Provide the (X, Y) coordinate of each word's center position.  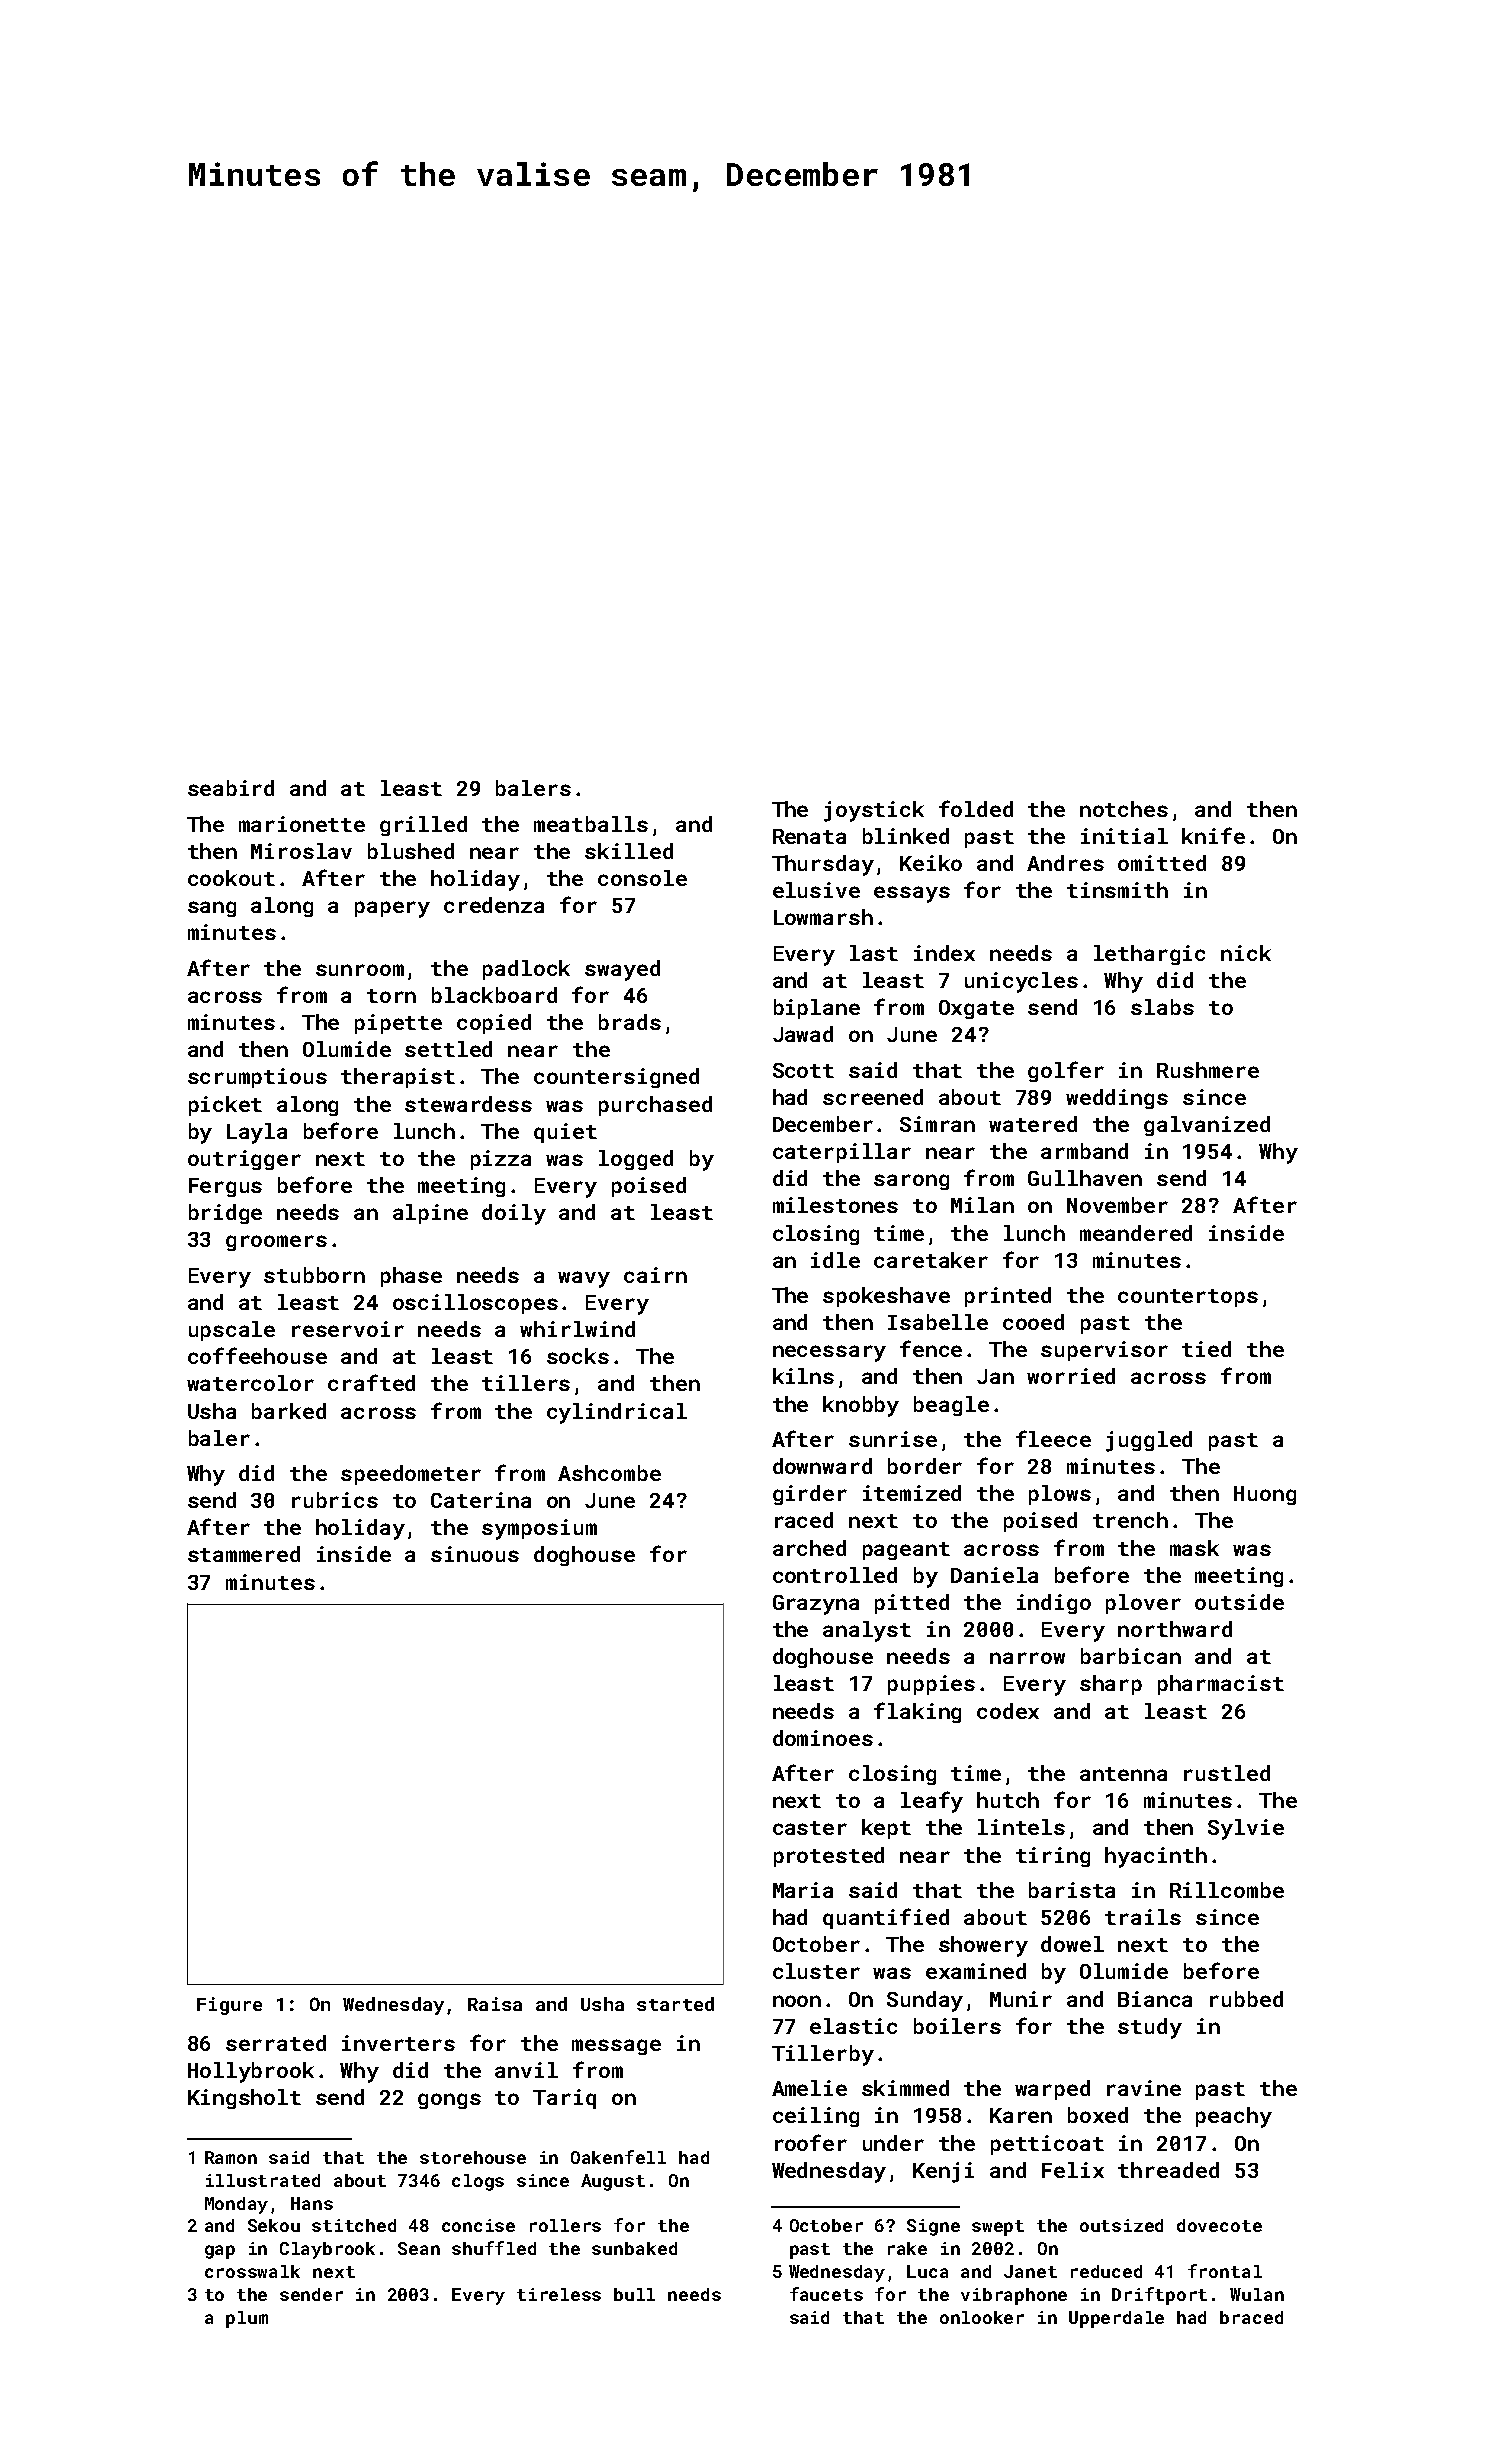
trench (1130, 1520)
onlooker (982, 2317)
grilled (423, 826)
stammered (244, 1554)
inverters (398, 2043)
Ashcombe (609, 1473)
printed (1008, 1297)
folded (976, 808)
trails (1143, 1917)
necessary (829, 1353)
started (675, 2004)
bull (634, 2294)
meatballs (591, 824)
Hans (312, 2203)
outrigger (244, 1160)
